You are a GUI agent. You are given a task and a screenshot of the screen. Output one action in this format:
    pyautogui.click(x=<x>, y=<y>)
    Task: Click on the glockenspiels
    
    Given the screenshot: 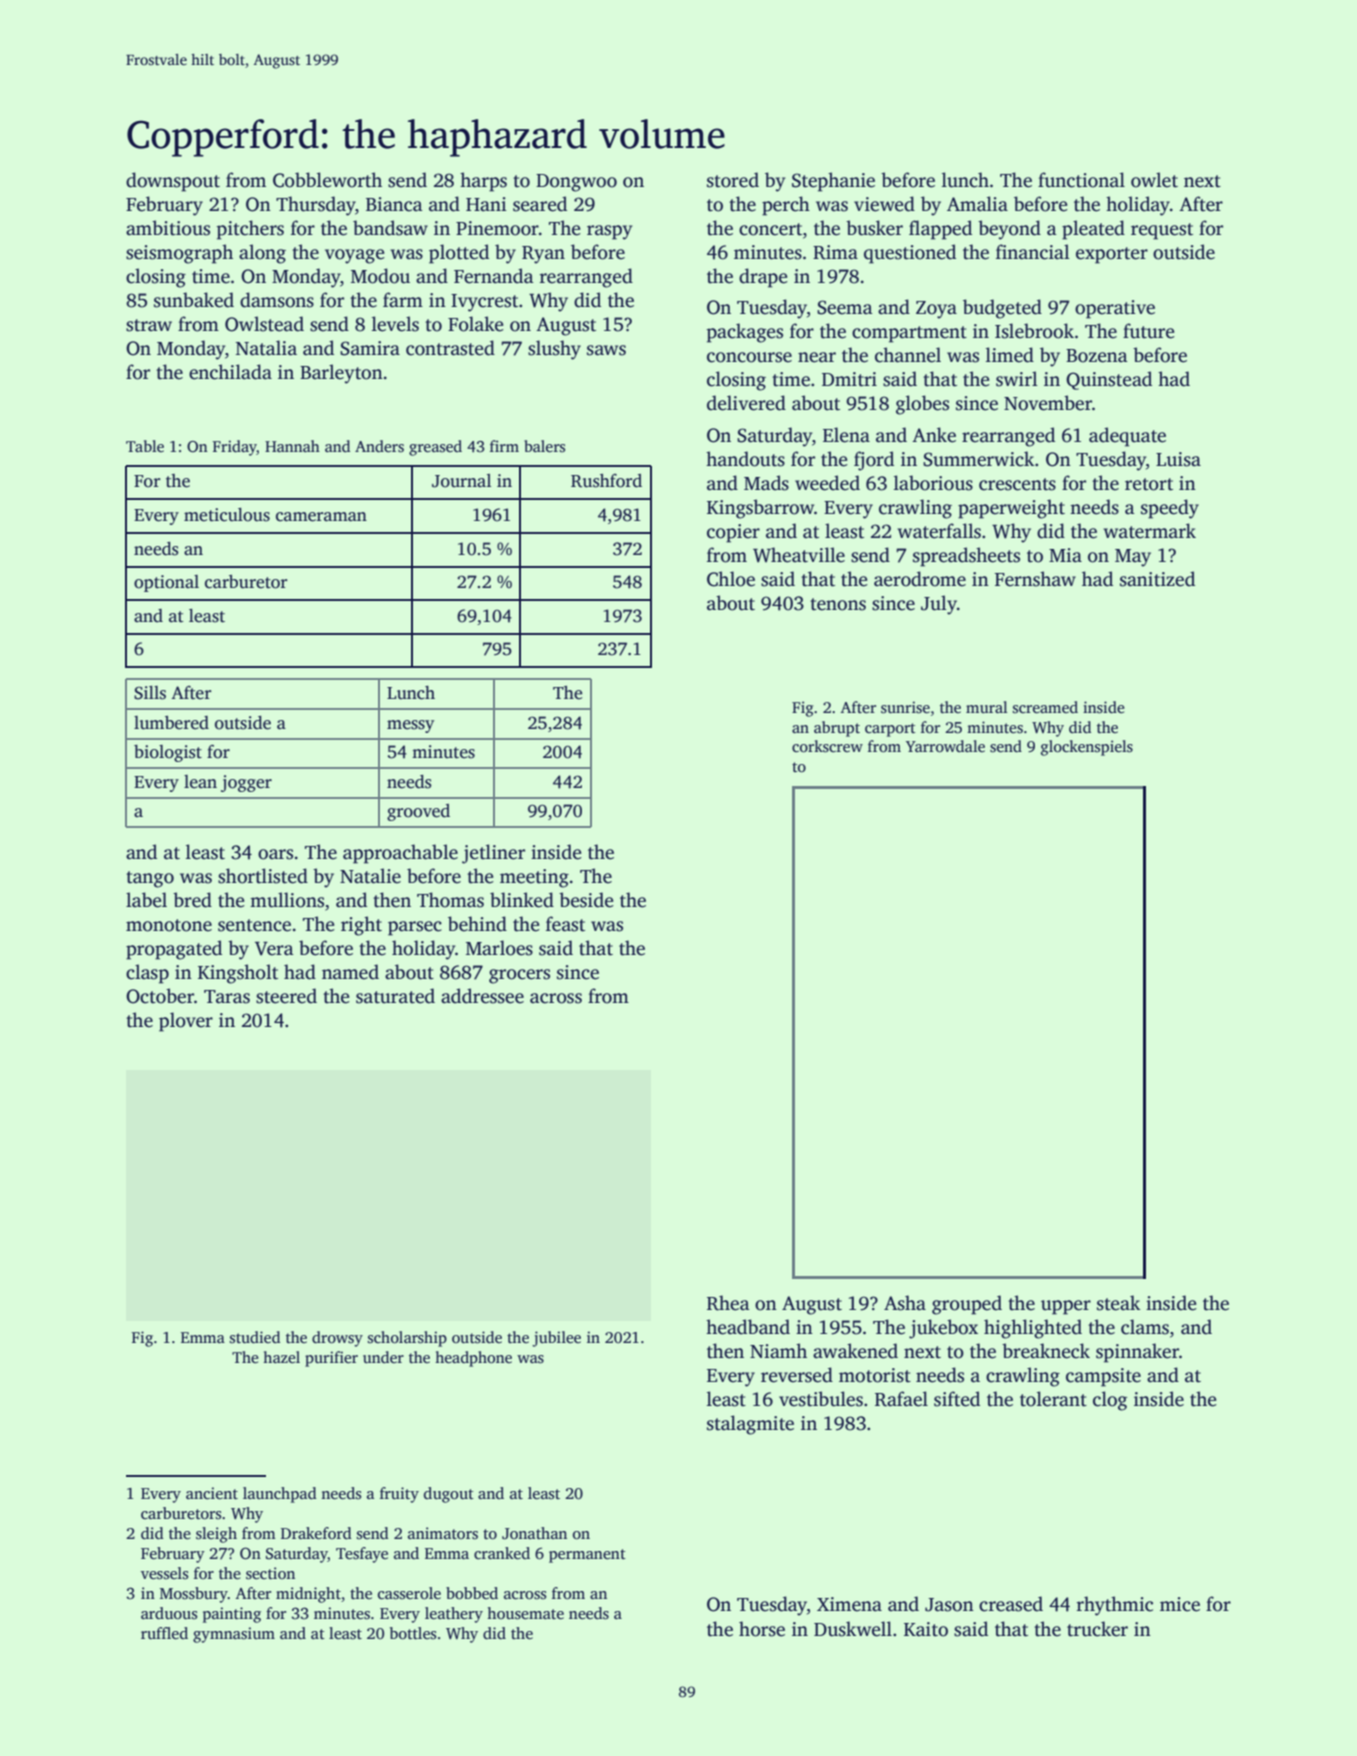 What is the action you would take?
    pyautogui.click(x=1087, y=748)
